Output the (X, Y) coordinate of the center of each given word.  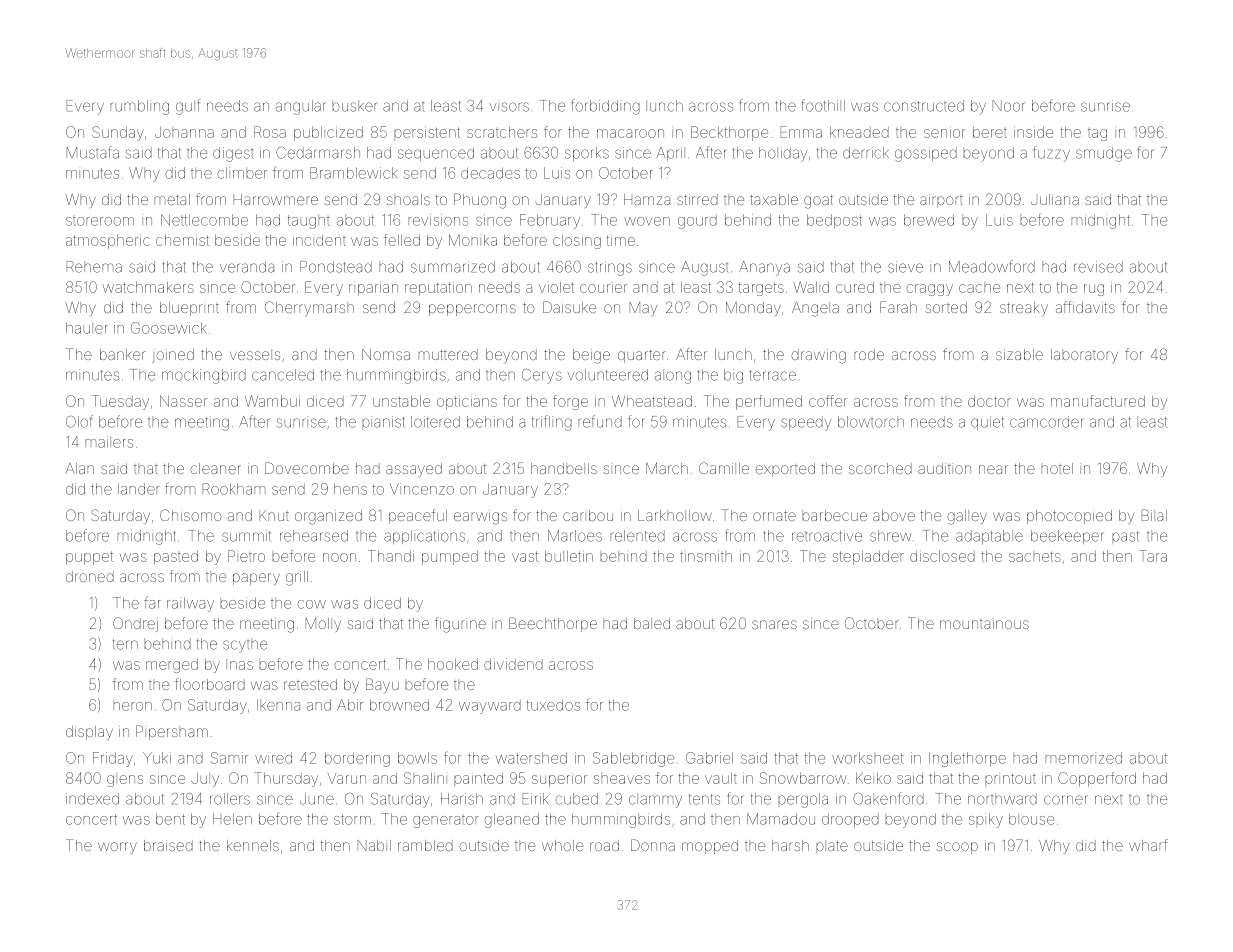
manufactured (1098, 401)
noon (339, 557)
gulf (188, 107)
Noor (1008, 106)
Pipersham (172, 732)
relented (637, 536)
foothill (823, 105)
